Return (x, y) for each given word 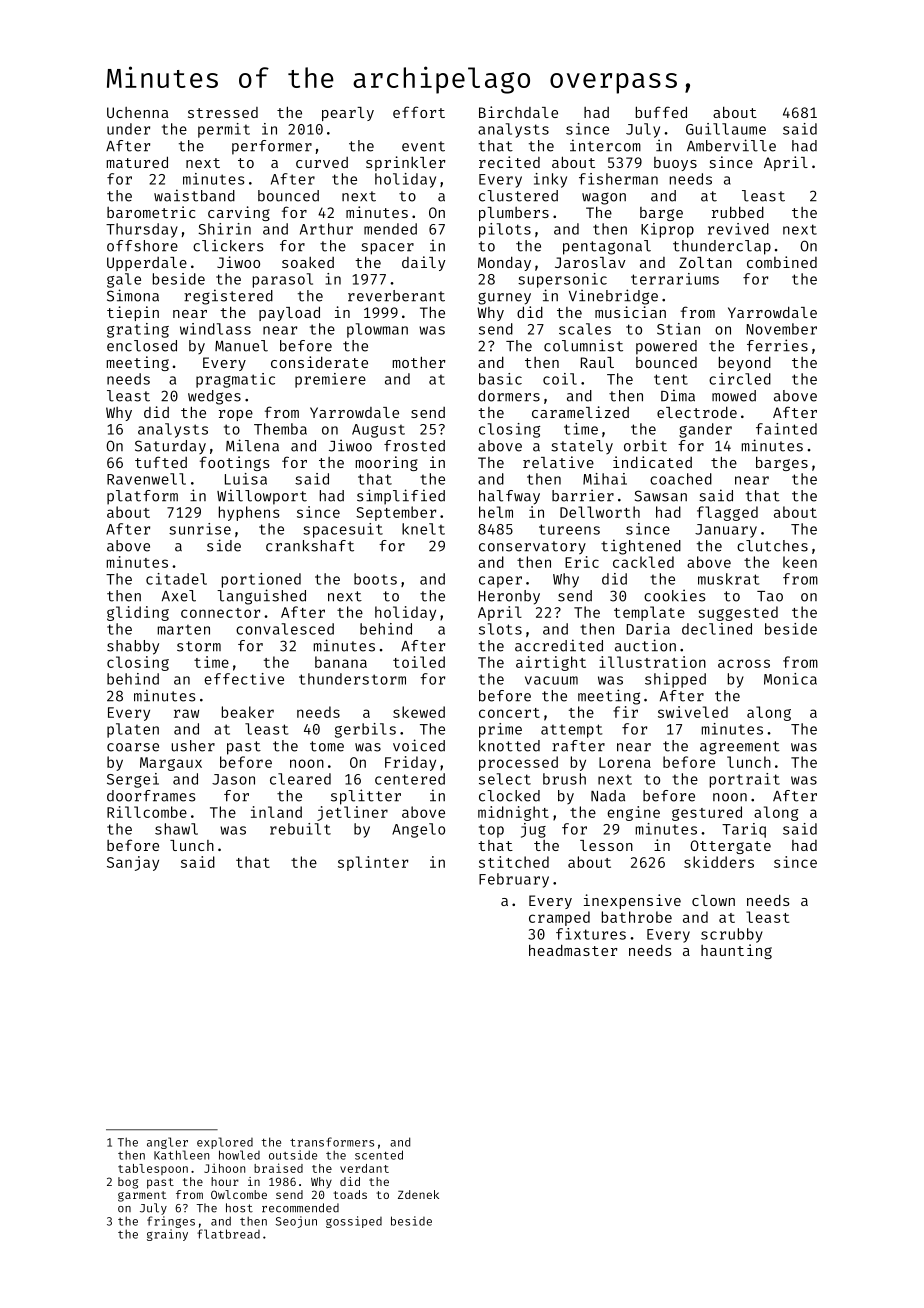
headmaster (573, 950)
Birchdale (518, 112)
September (396, 513)
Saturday (170, 447)
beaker (248, 712)
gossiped (354, 1222)
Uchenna (137, 112)
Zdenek (418, 1194)
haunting (736, 951)
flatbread (228, 1234)
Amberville (731, 145)
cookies (674, 595)
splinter (373, 863)
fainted (786, 429)
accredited (559, 645)
